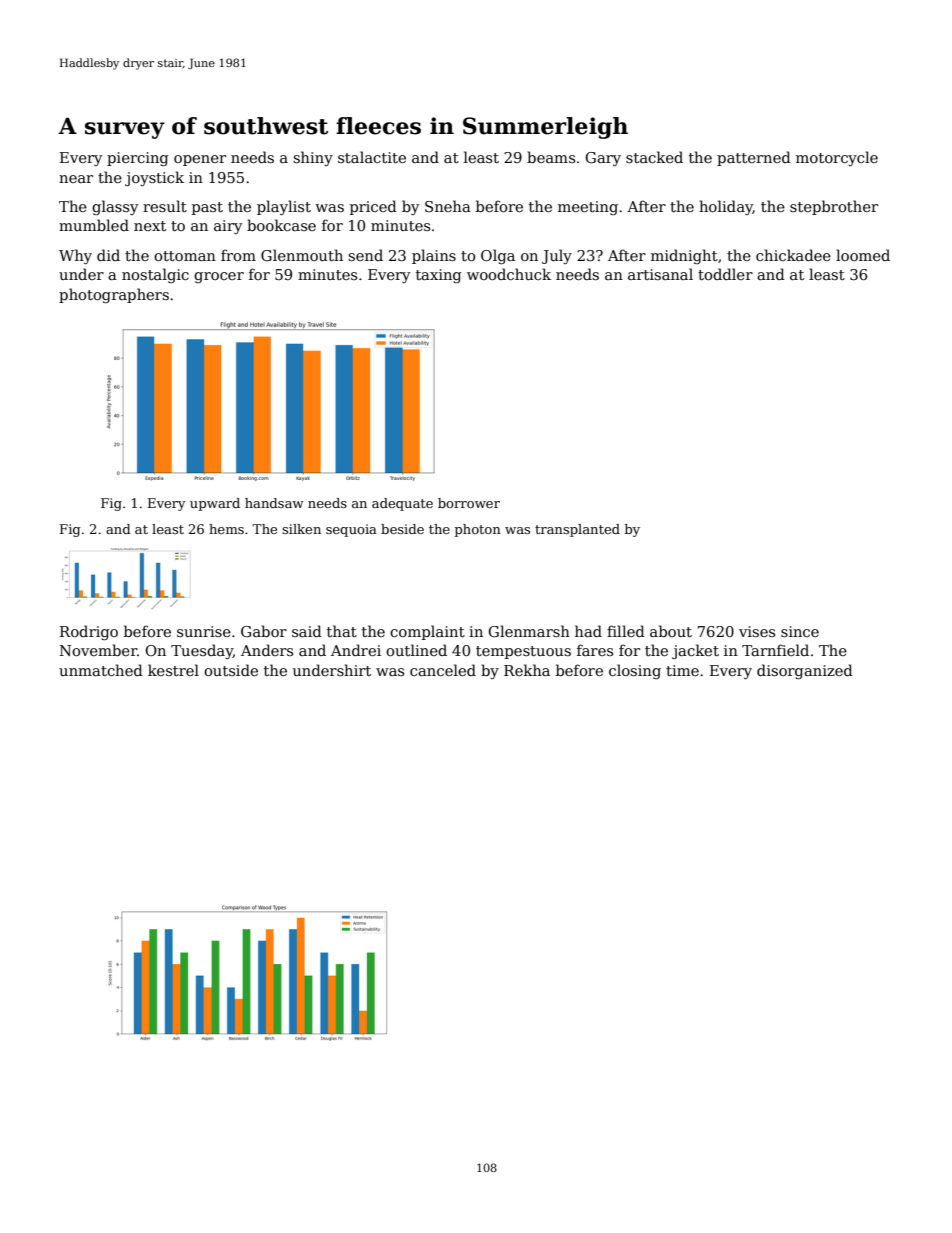 This screenshot has height=1233, width=952. Describe the element at coordinates (725, 274) in the screenshot. I see `toddler` at that location.
